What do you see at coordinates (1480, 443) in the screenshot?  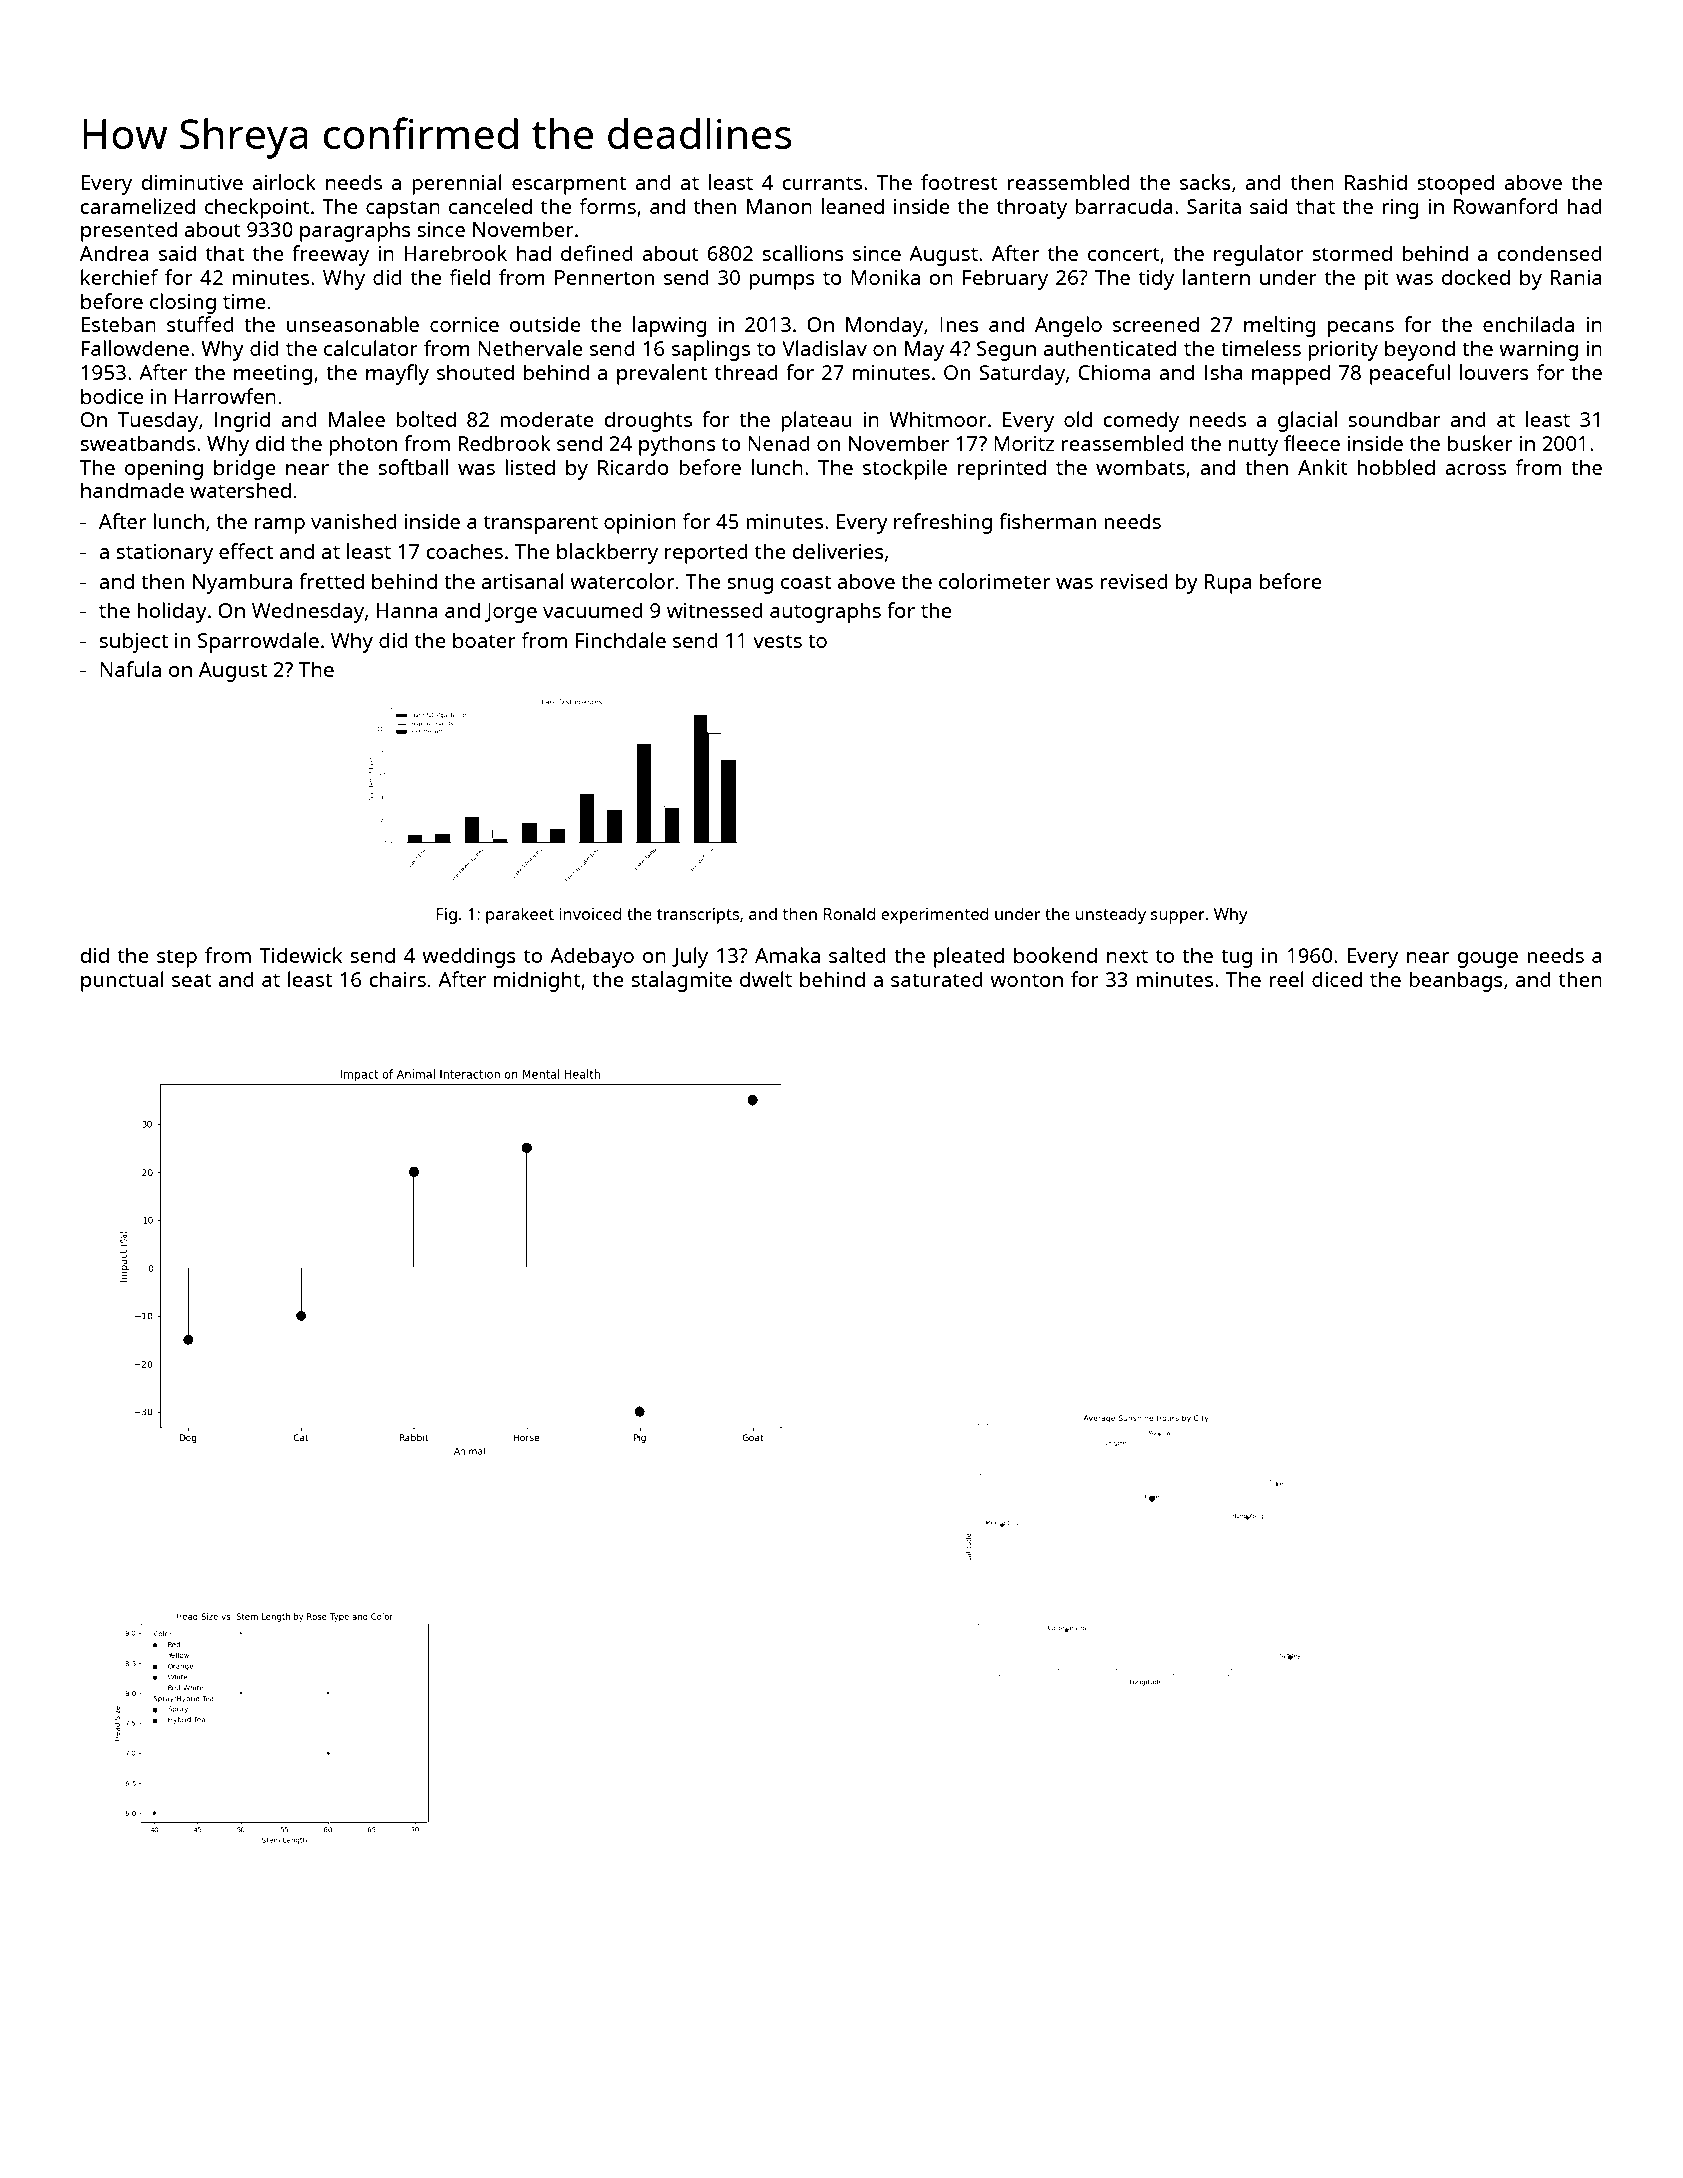 I see `busker` at bounding box center [1480, 443].
